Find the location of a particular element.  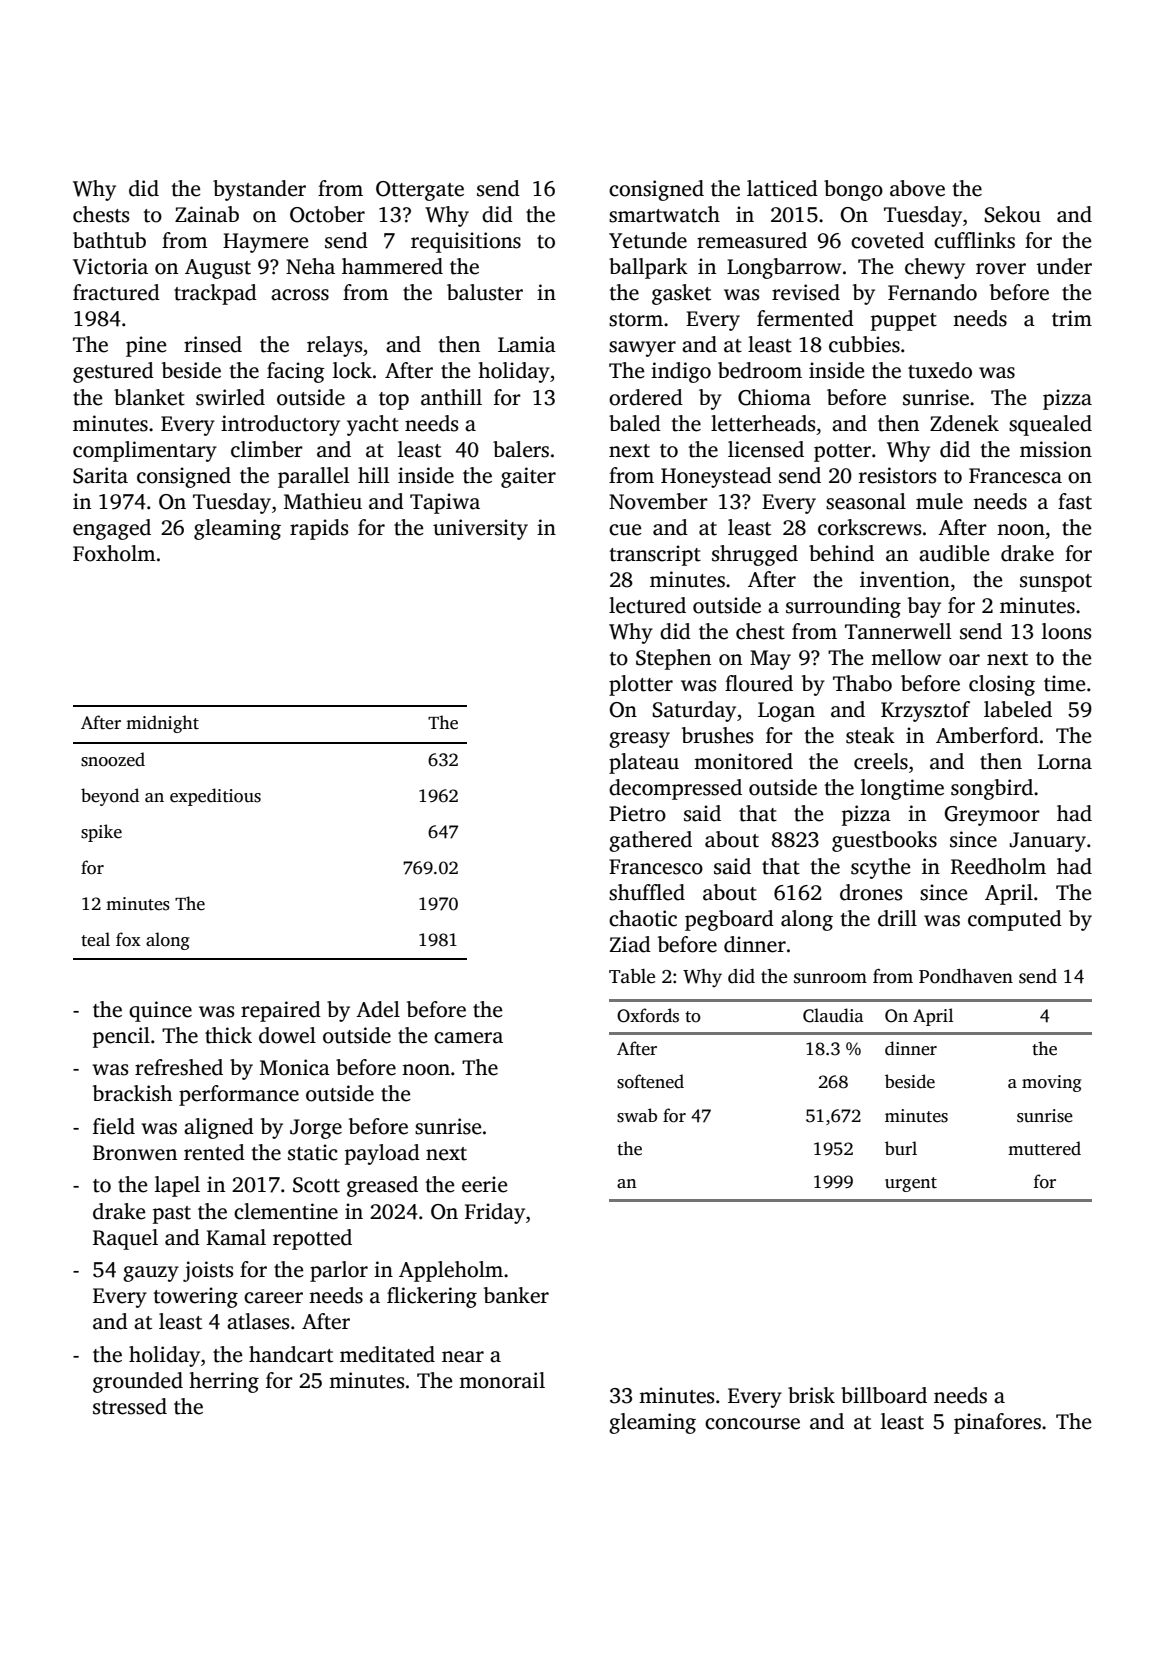

bongo is located at coordinates (853, 190).
